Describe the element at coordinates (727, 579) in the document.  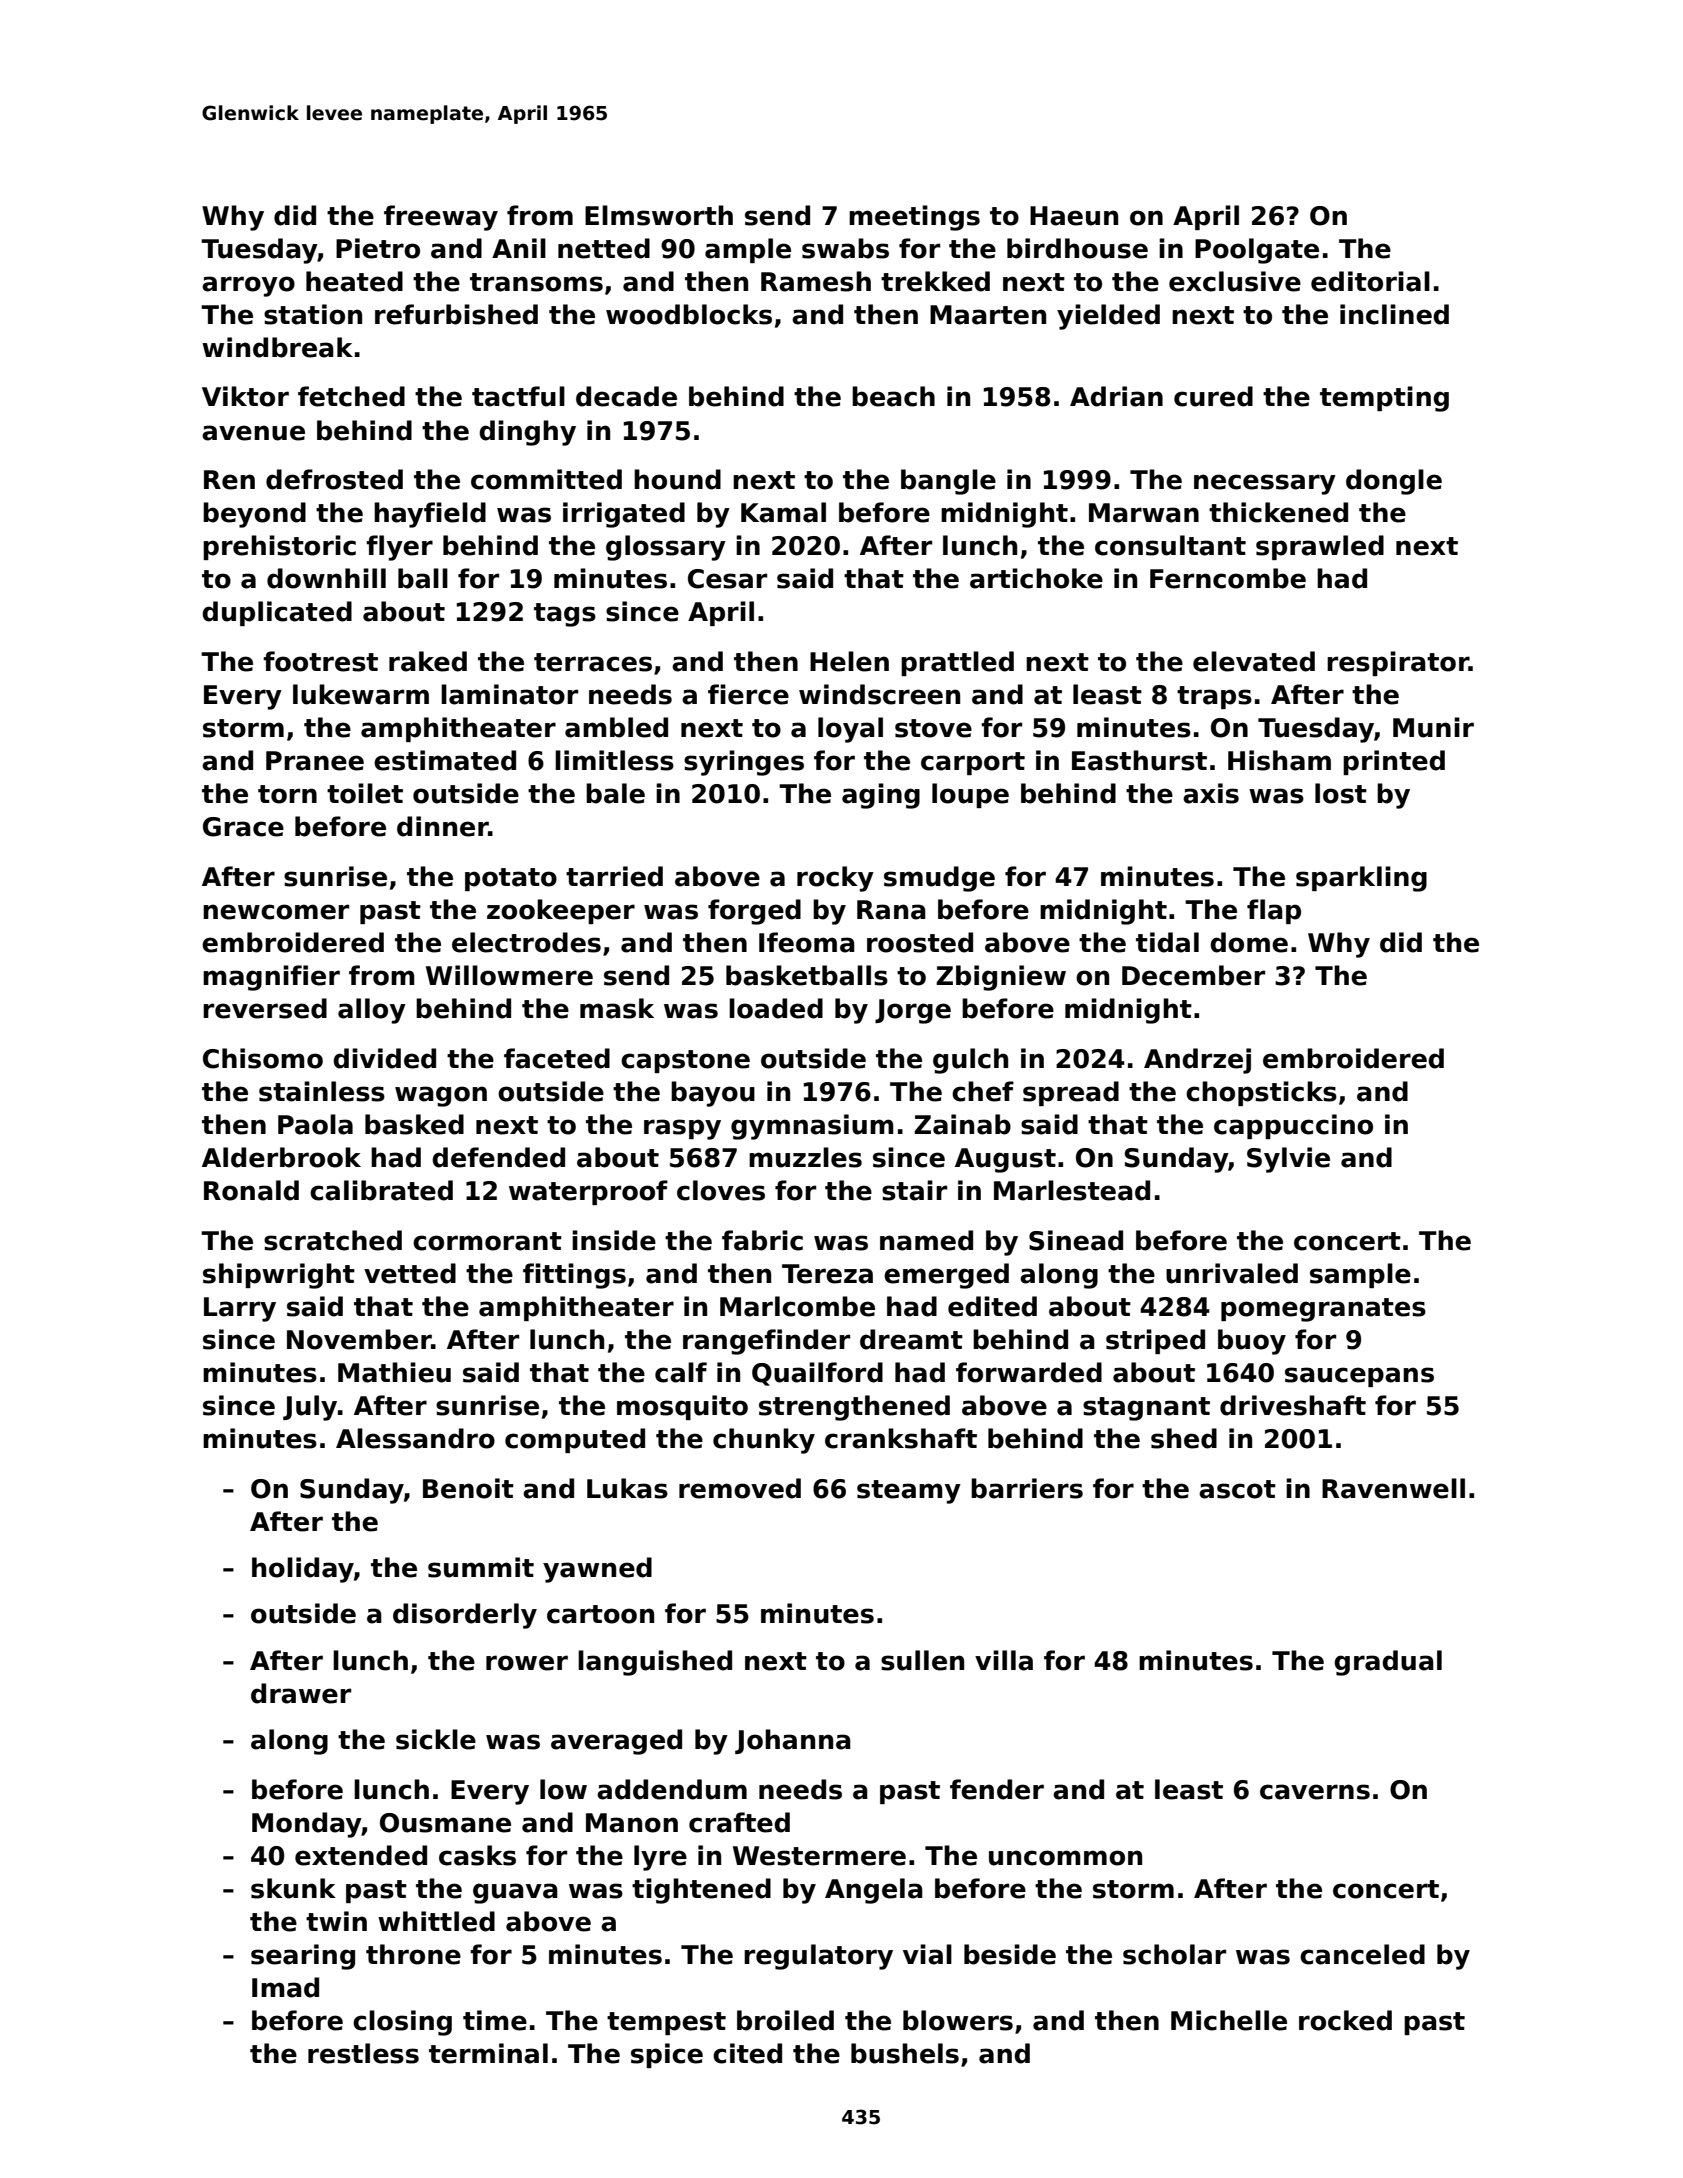
I see `Cesar` at that location.
